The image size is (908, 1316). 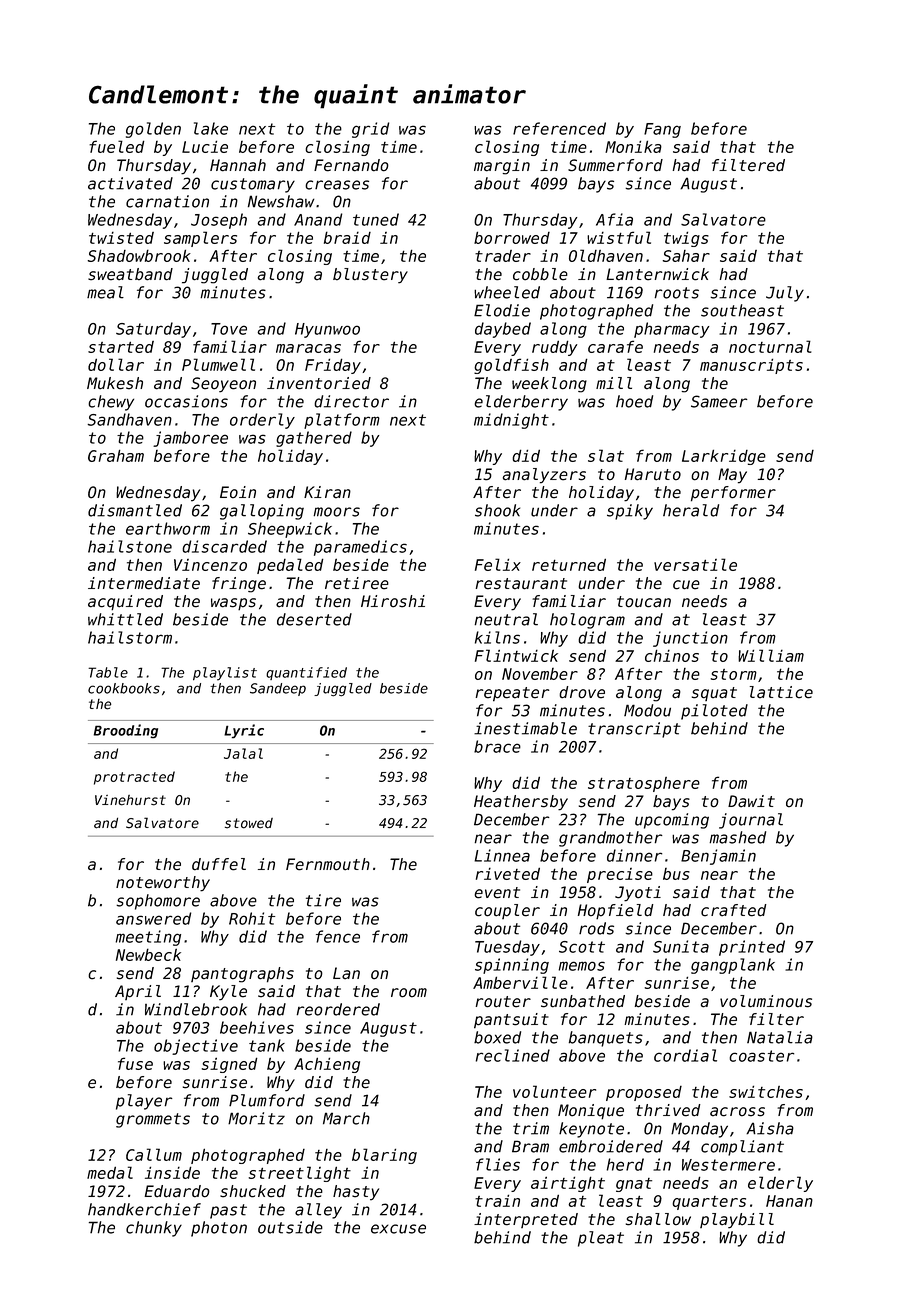 I want to click on William, so click(x=771, y=655).
